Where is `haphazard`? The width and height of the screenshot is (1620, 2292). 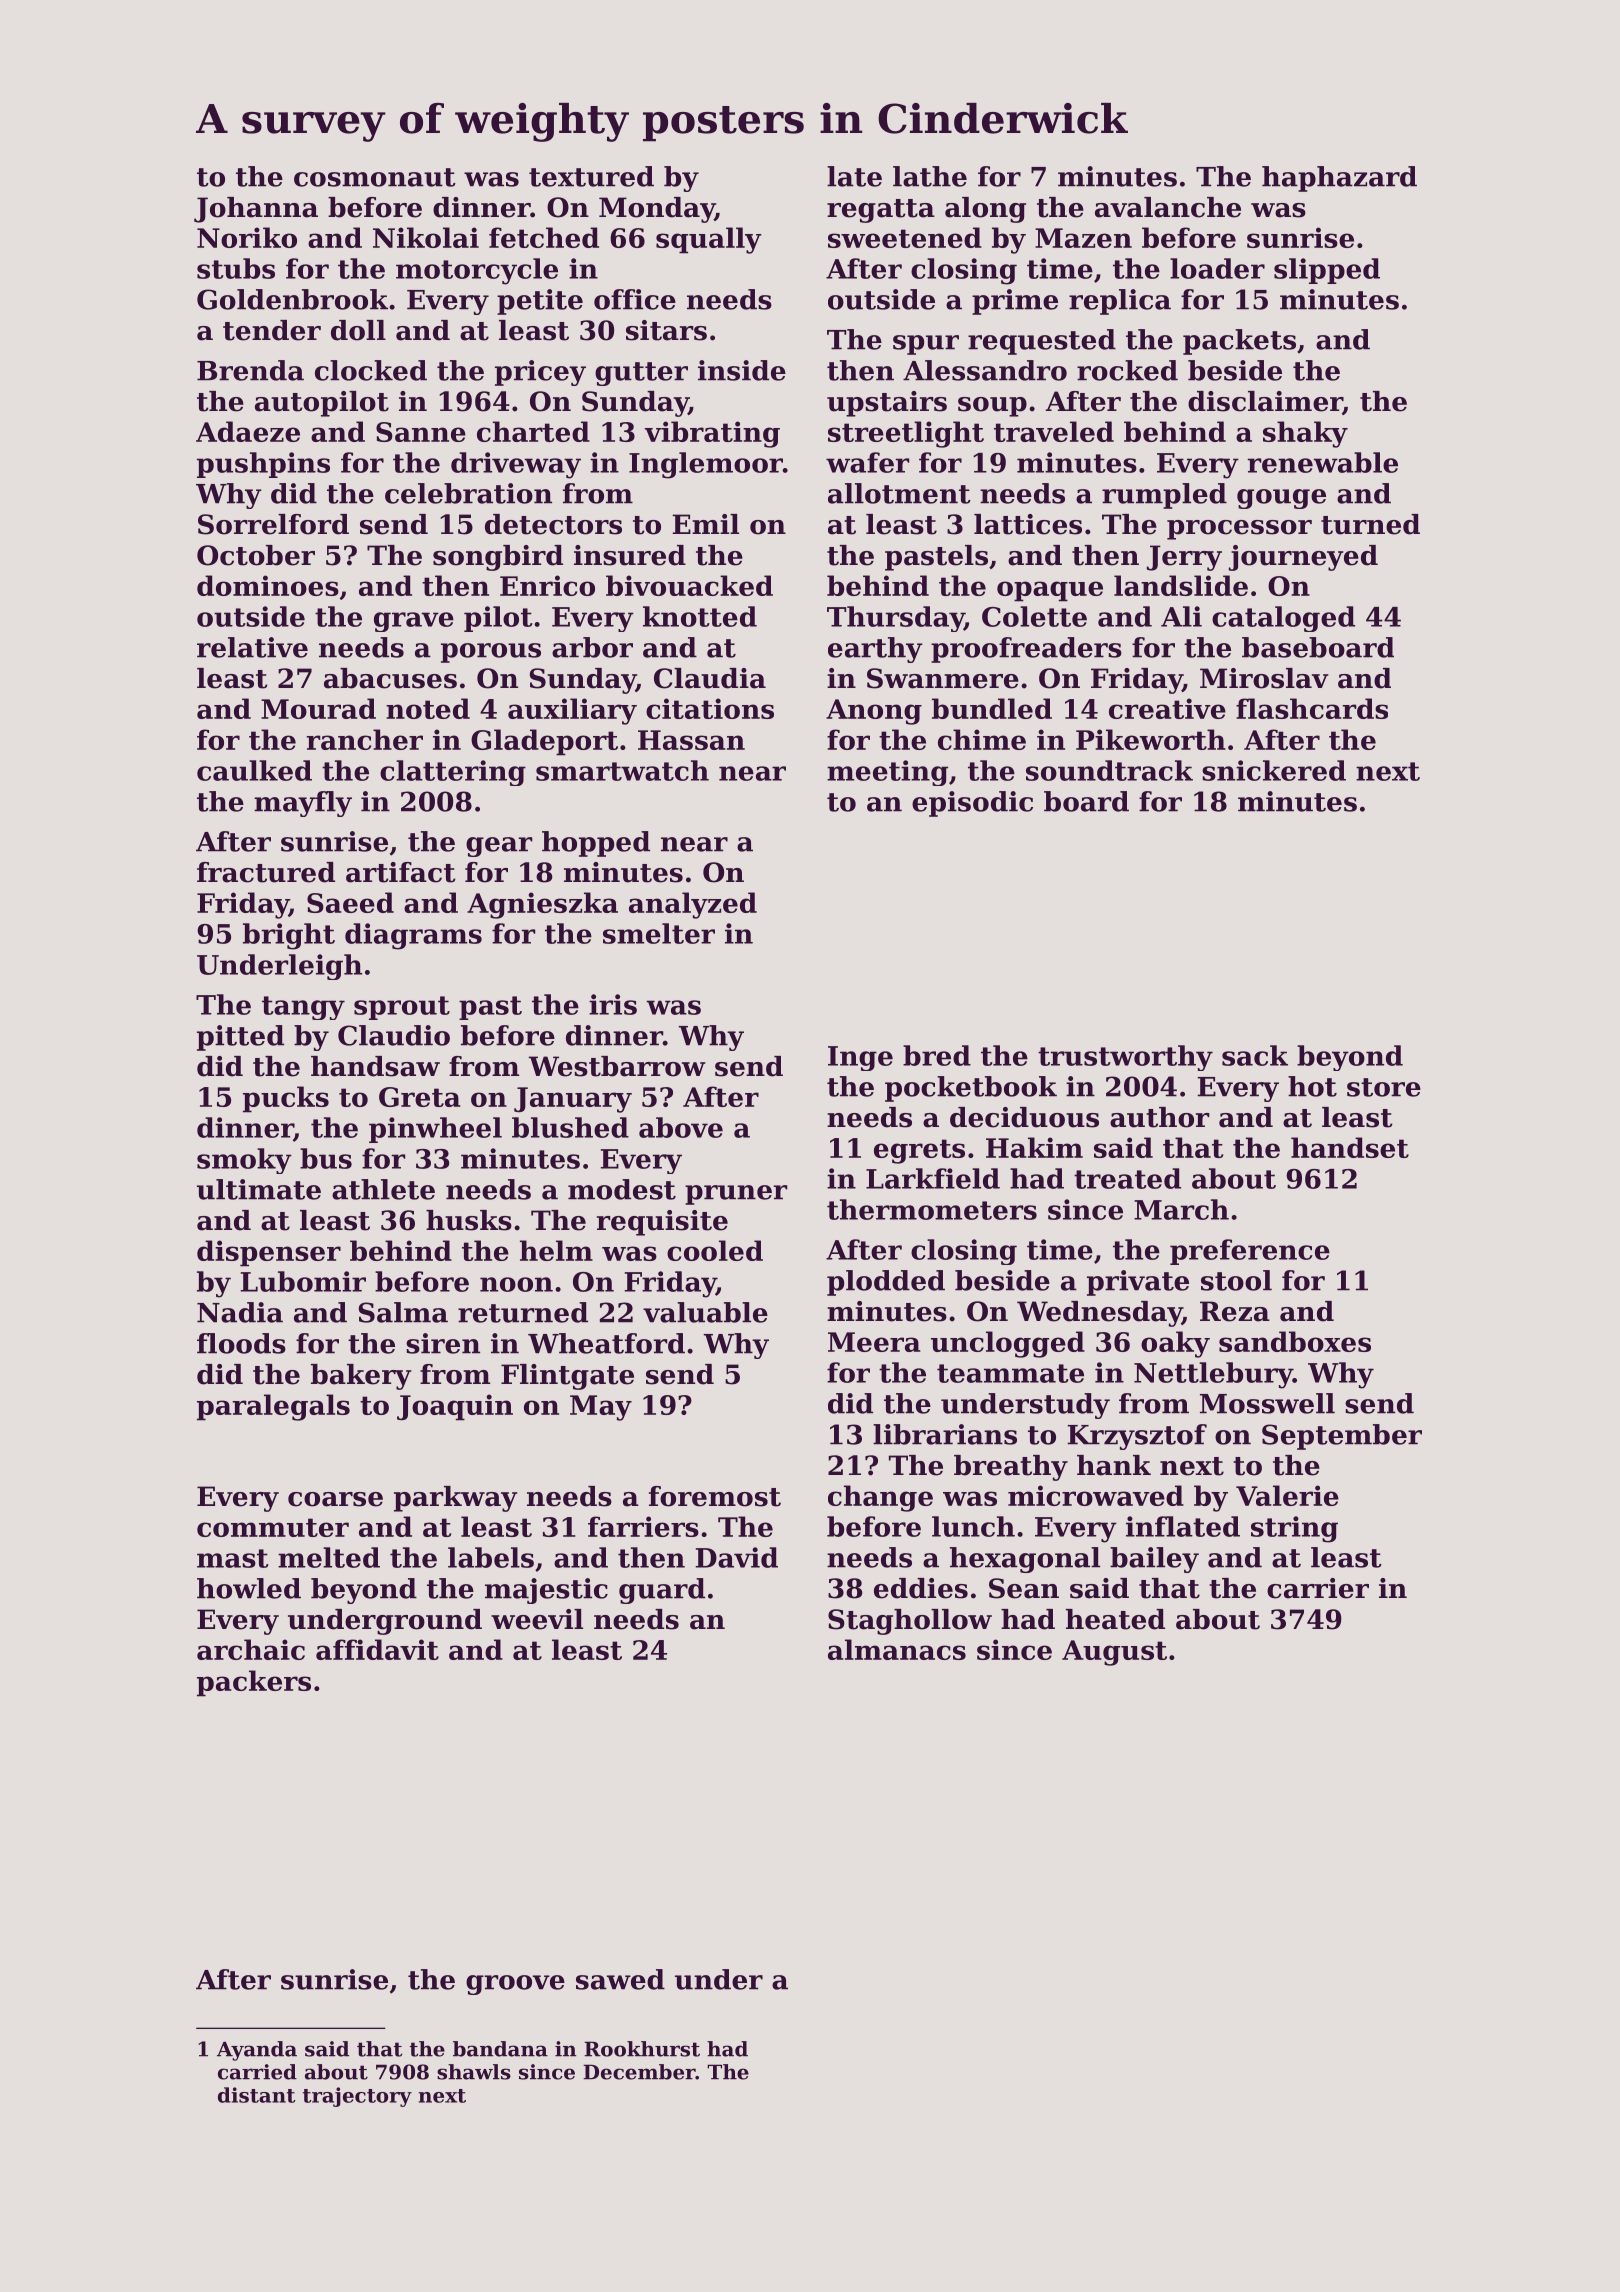 haphazard is located at coordinates (1339, 179).
